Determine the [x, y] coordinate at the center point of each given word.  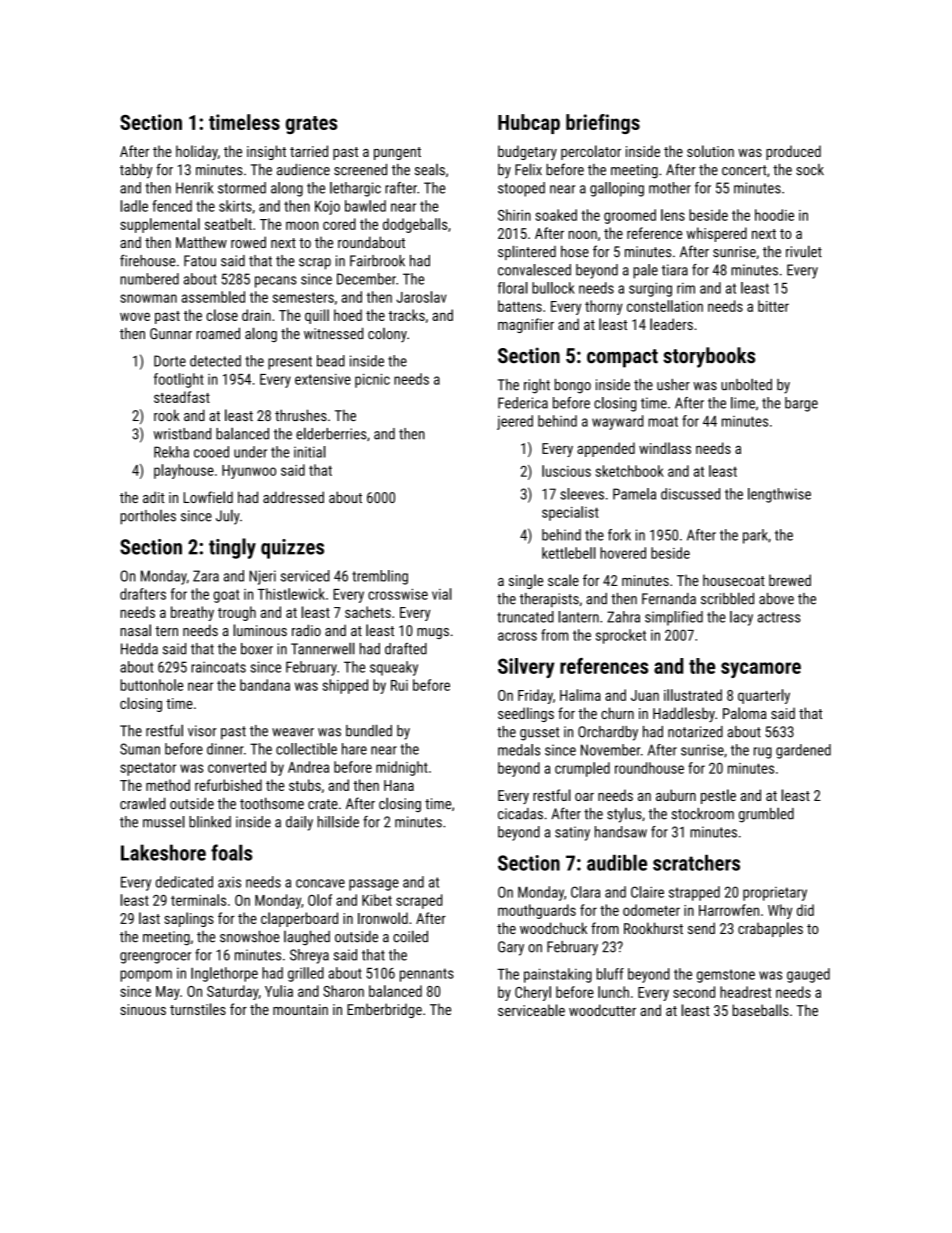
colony [387, 335]
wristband [182, 434]
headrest [745, 992]
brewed [790, 580]
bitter [773, 306]
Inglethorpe [224, 974]
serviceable [531, 1010]
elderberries [331, 433]
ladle [134, 206]
